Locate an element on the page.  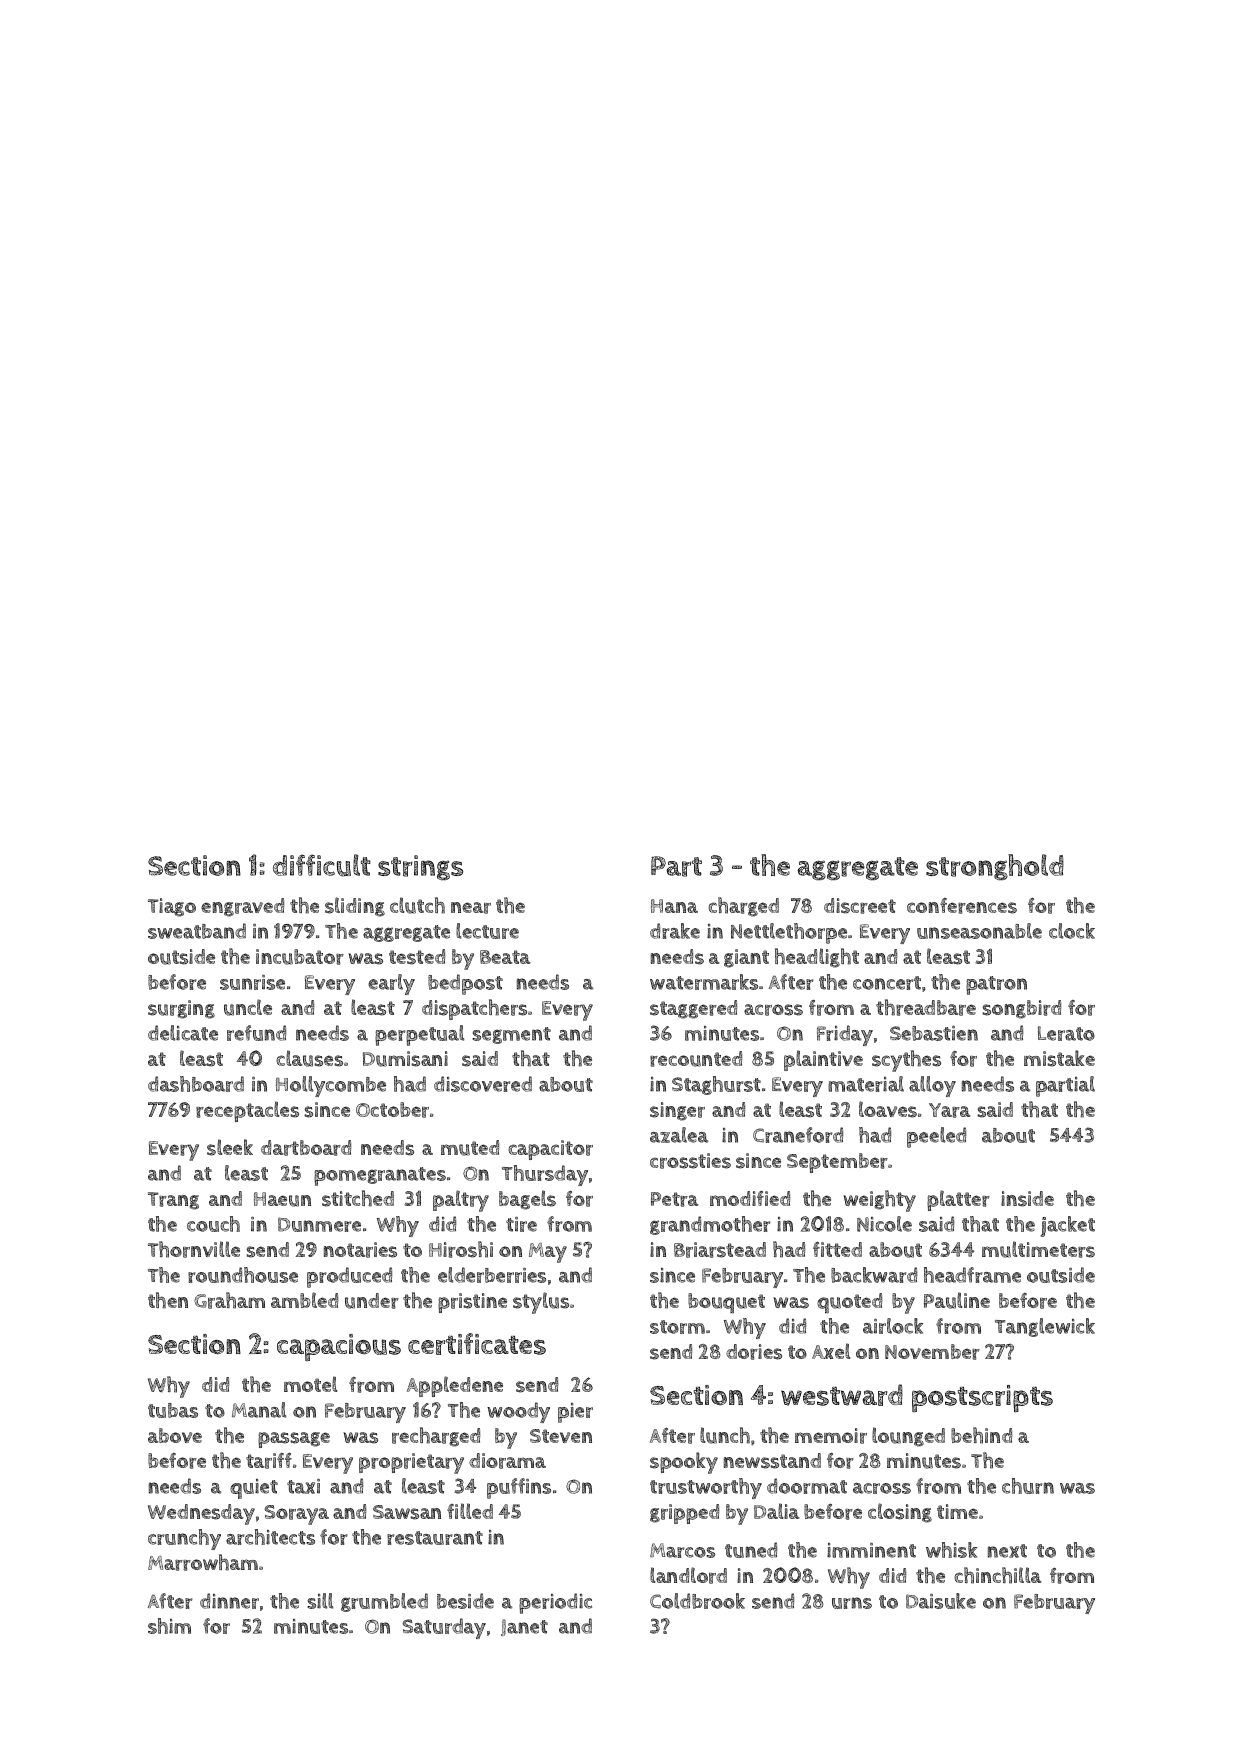
stronghold is located at coordinates (995, 867).
